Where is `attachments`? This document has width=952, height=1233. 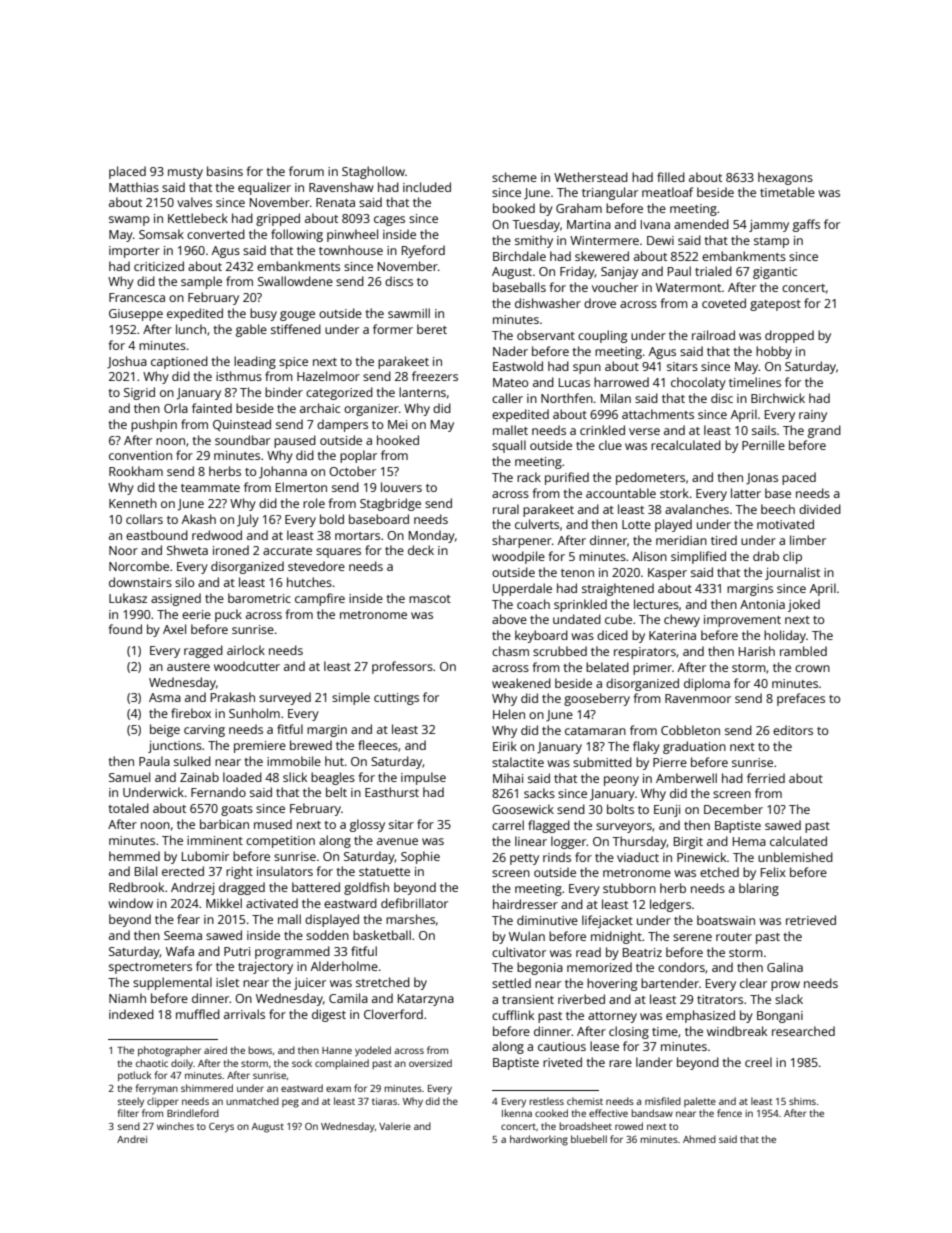 attachments is located at coordinates (658, 414).
